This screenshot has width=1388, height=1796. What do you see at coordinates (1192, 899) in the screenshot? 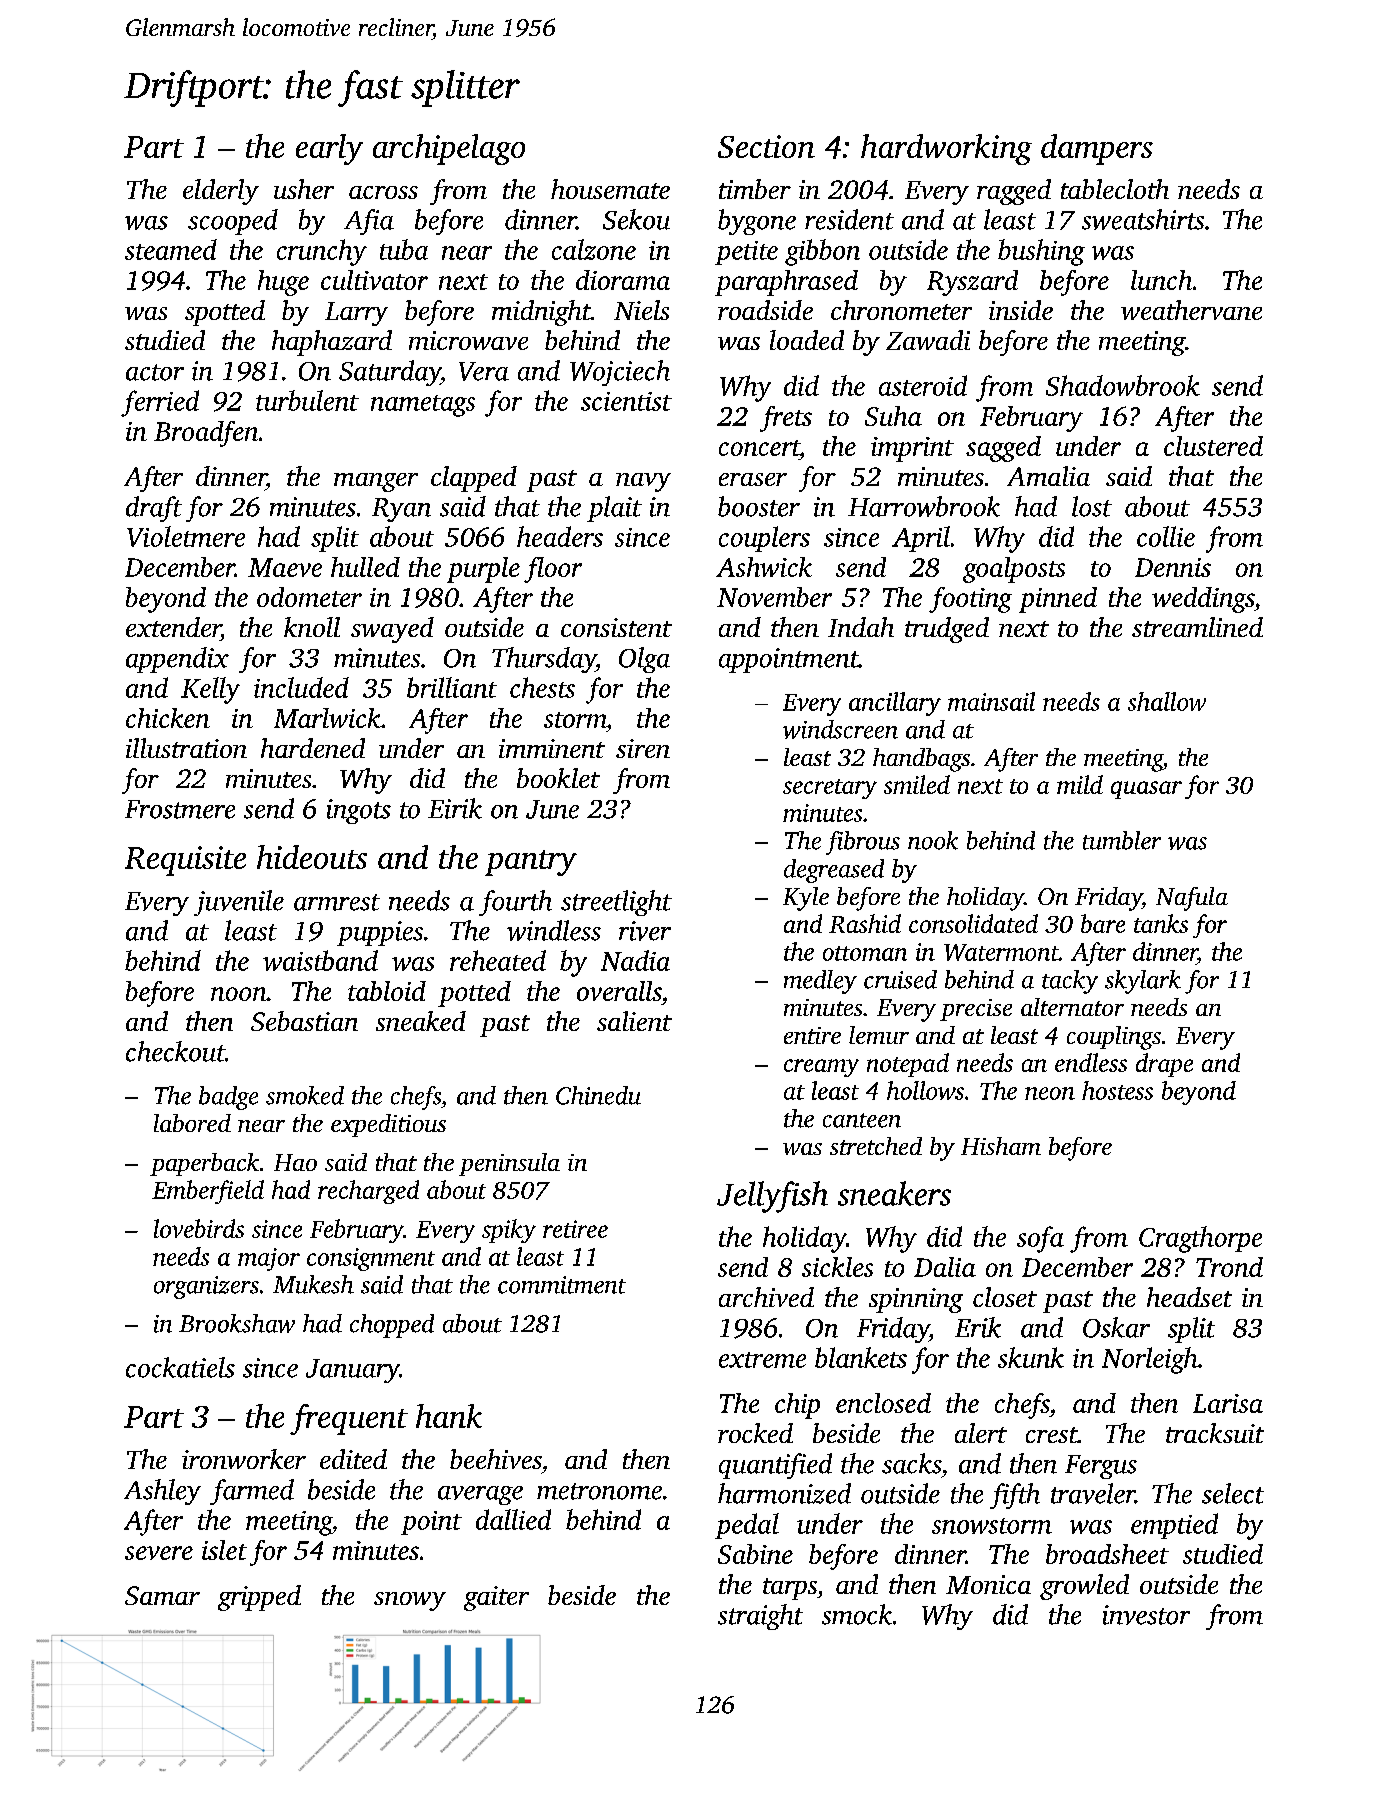
I see `Nafula` at bounding box center [1192, 899].
